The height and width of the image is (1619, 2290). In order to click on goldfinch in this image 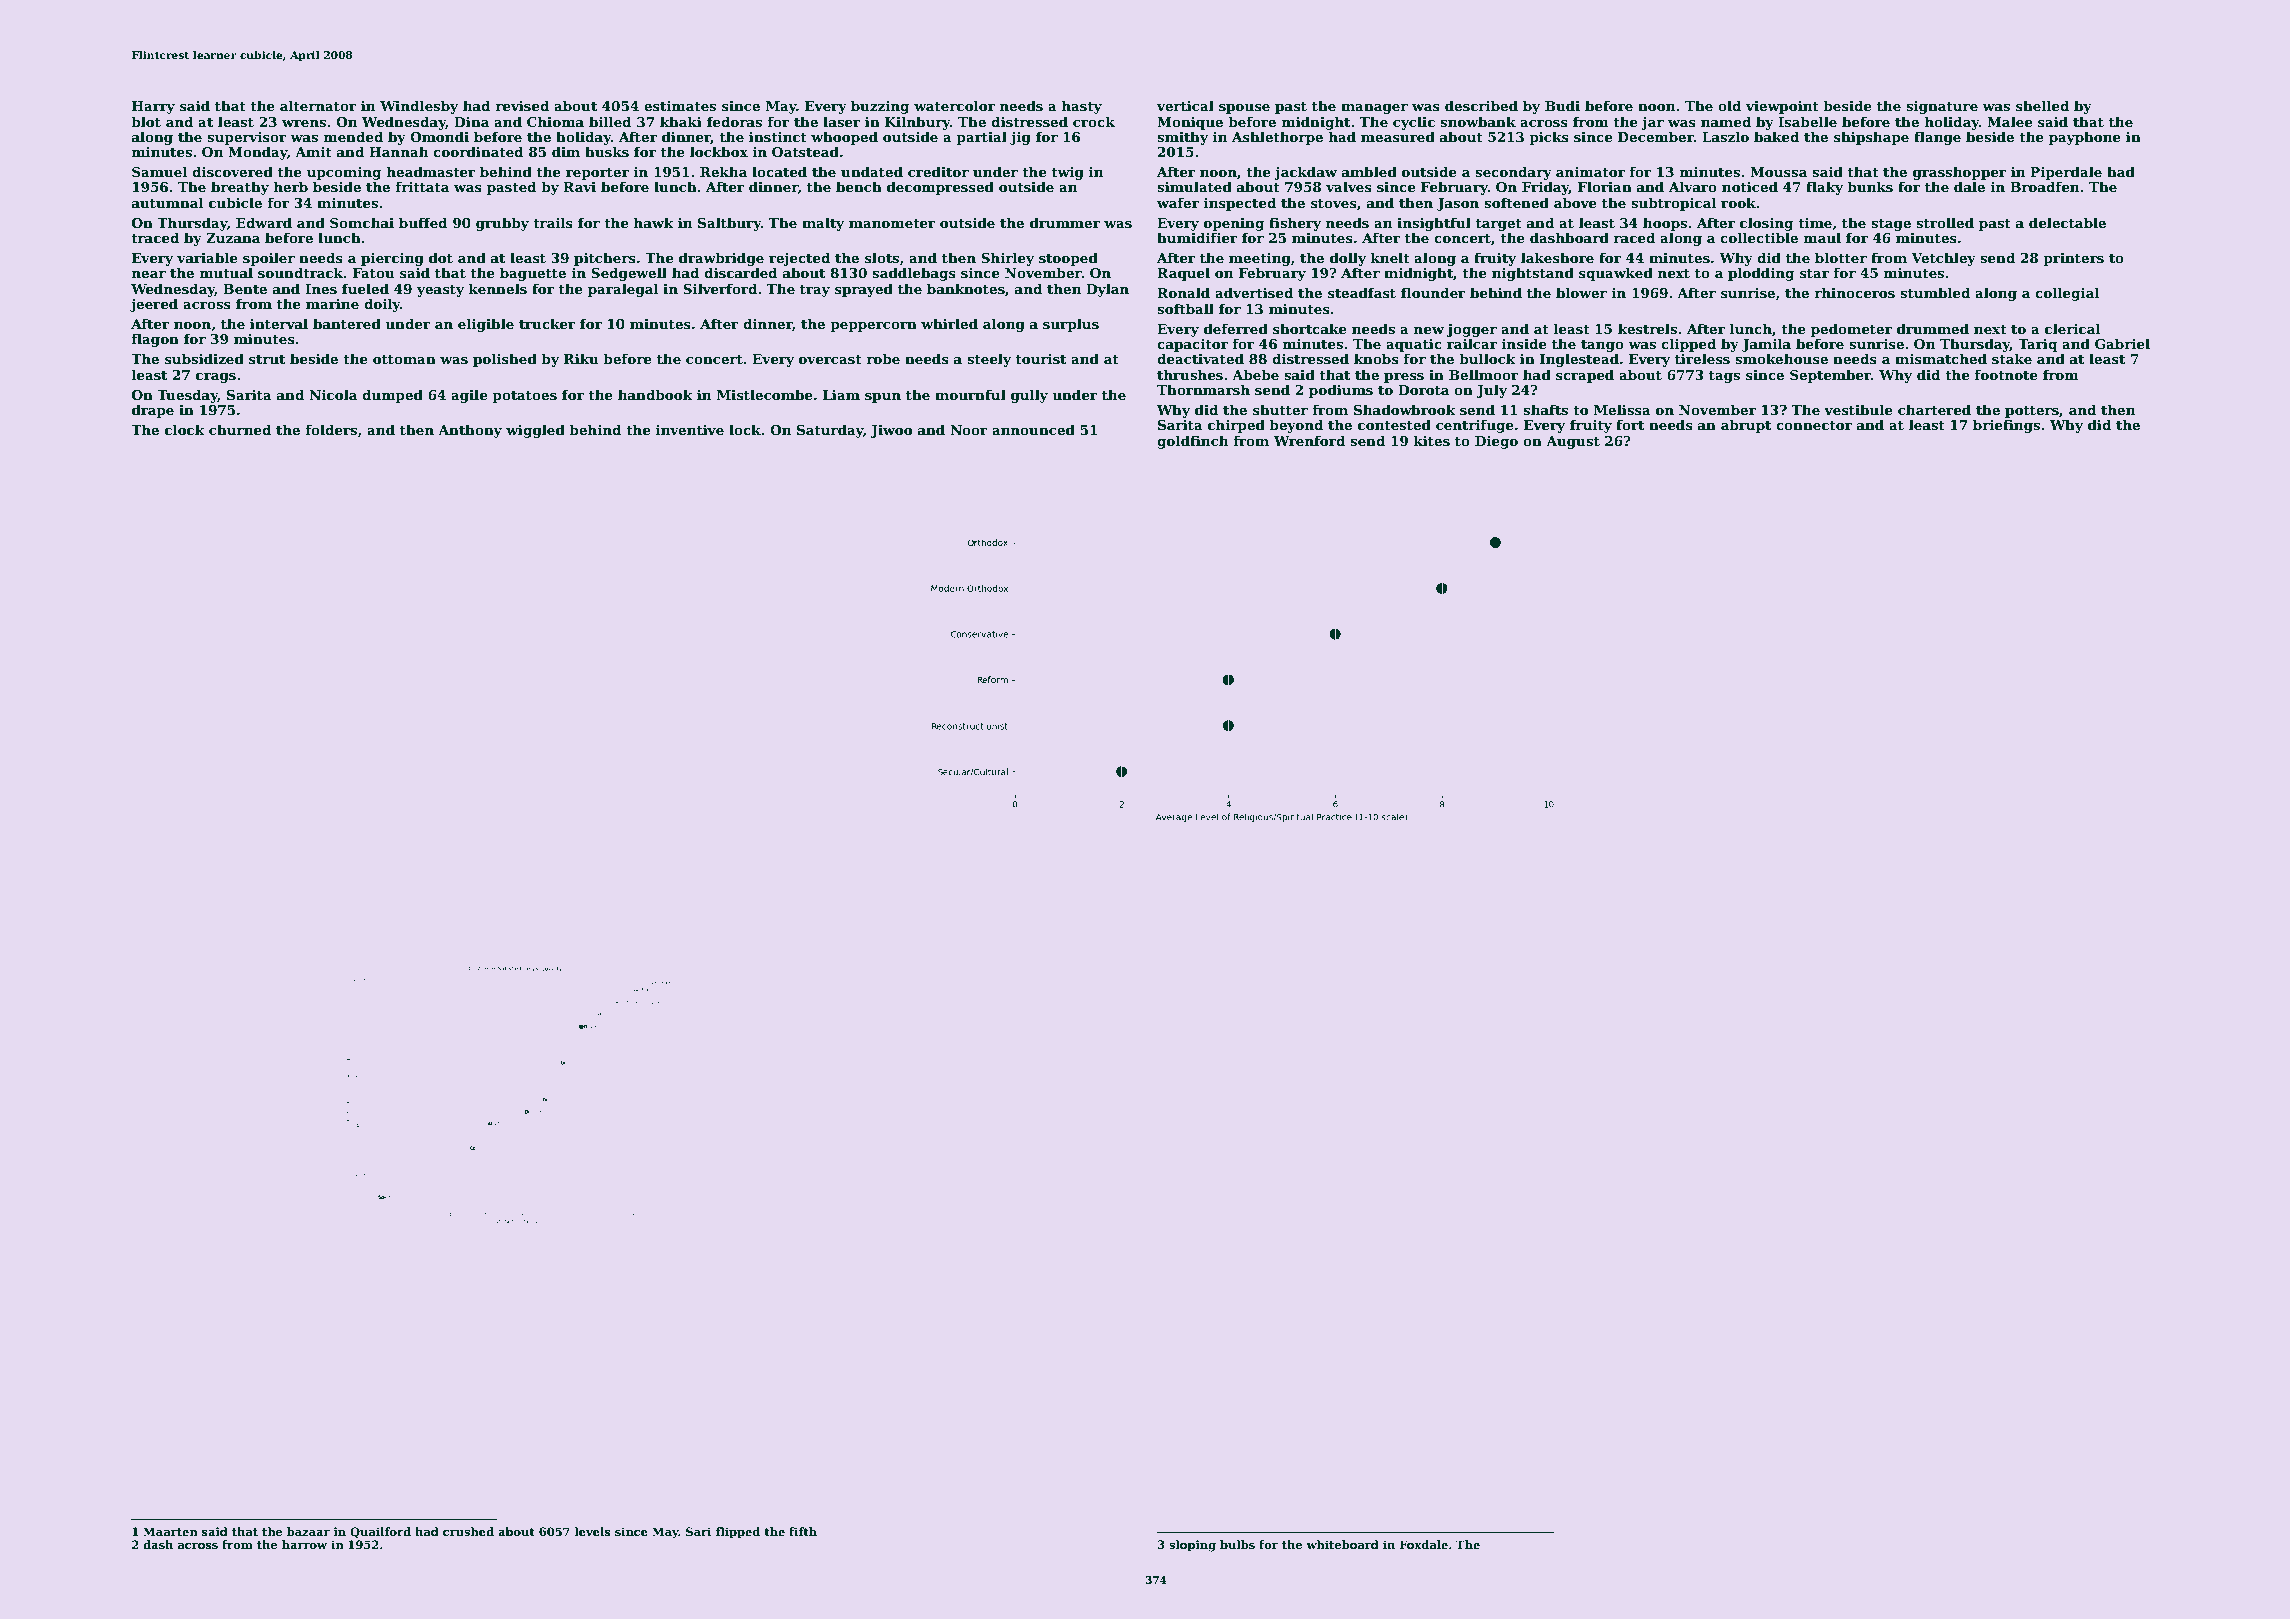, I will do `click(1192, 442)`.
